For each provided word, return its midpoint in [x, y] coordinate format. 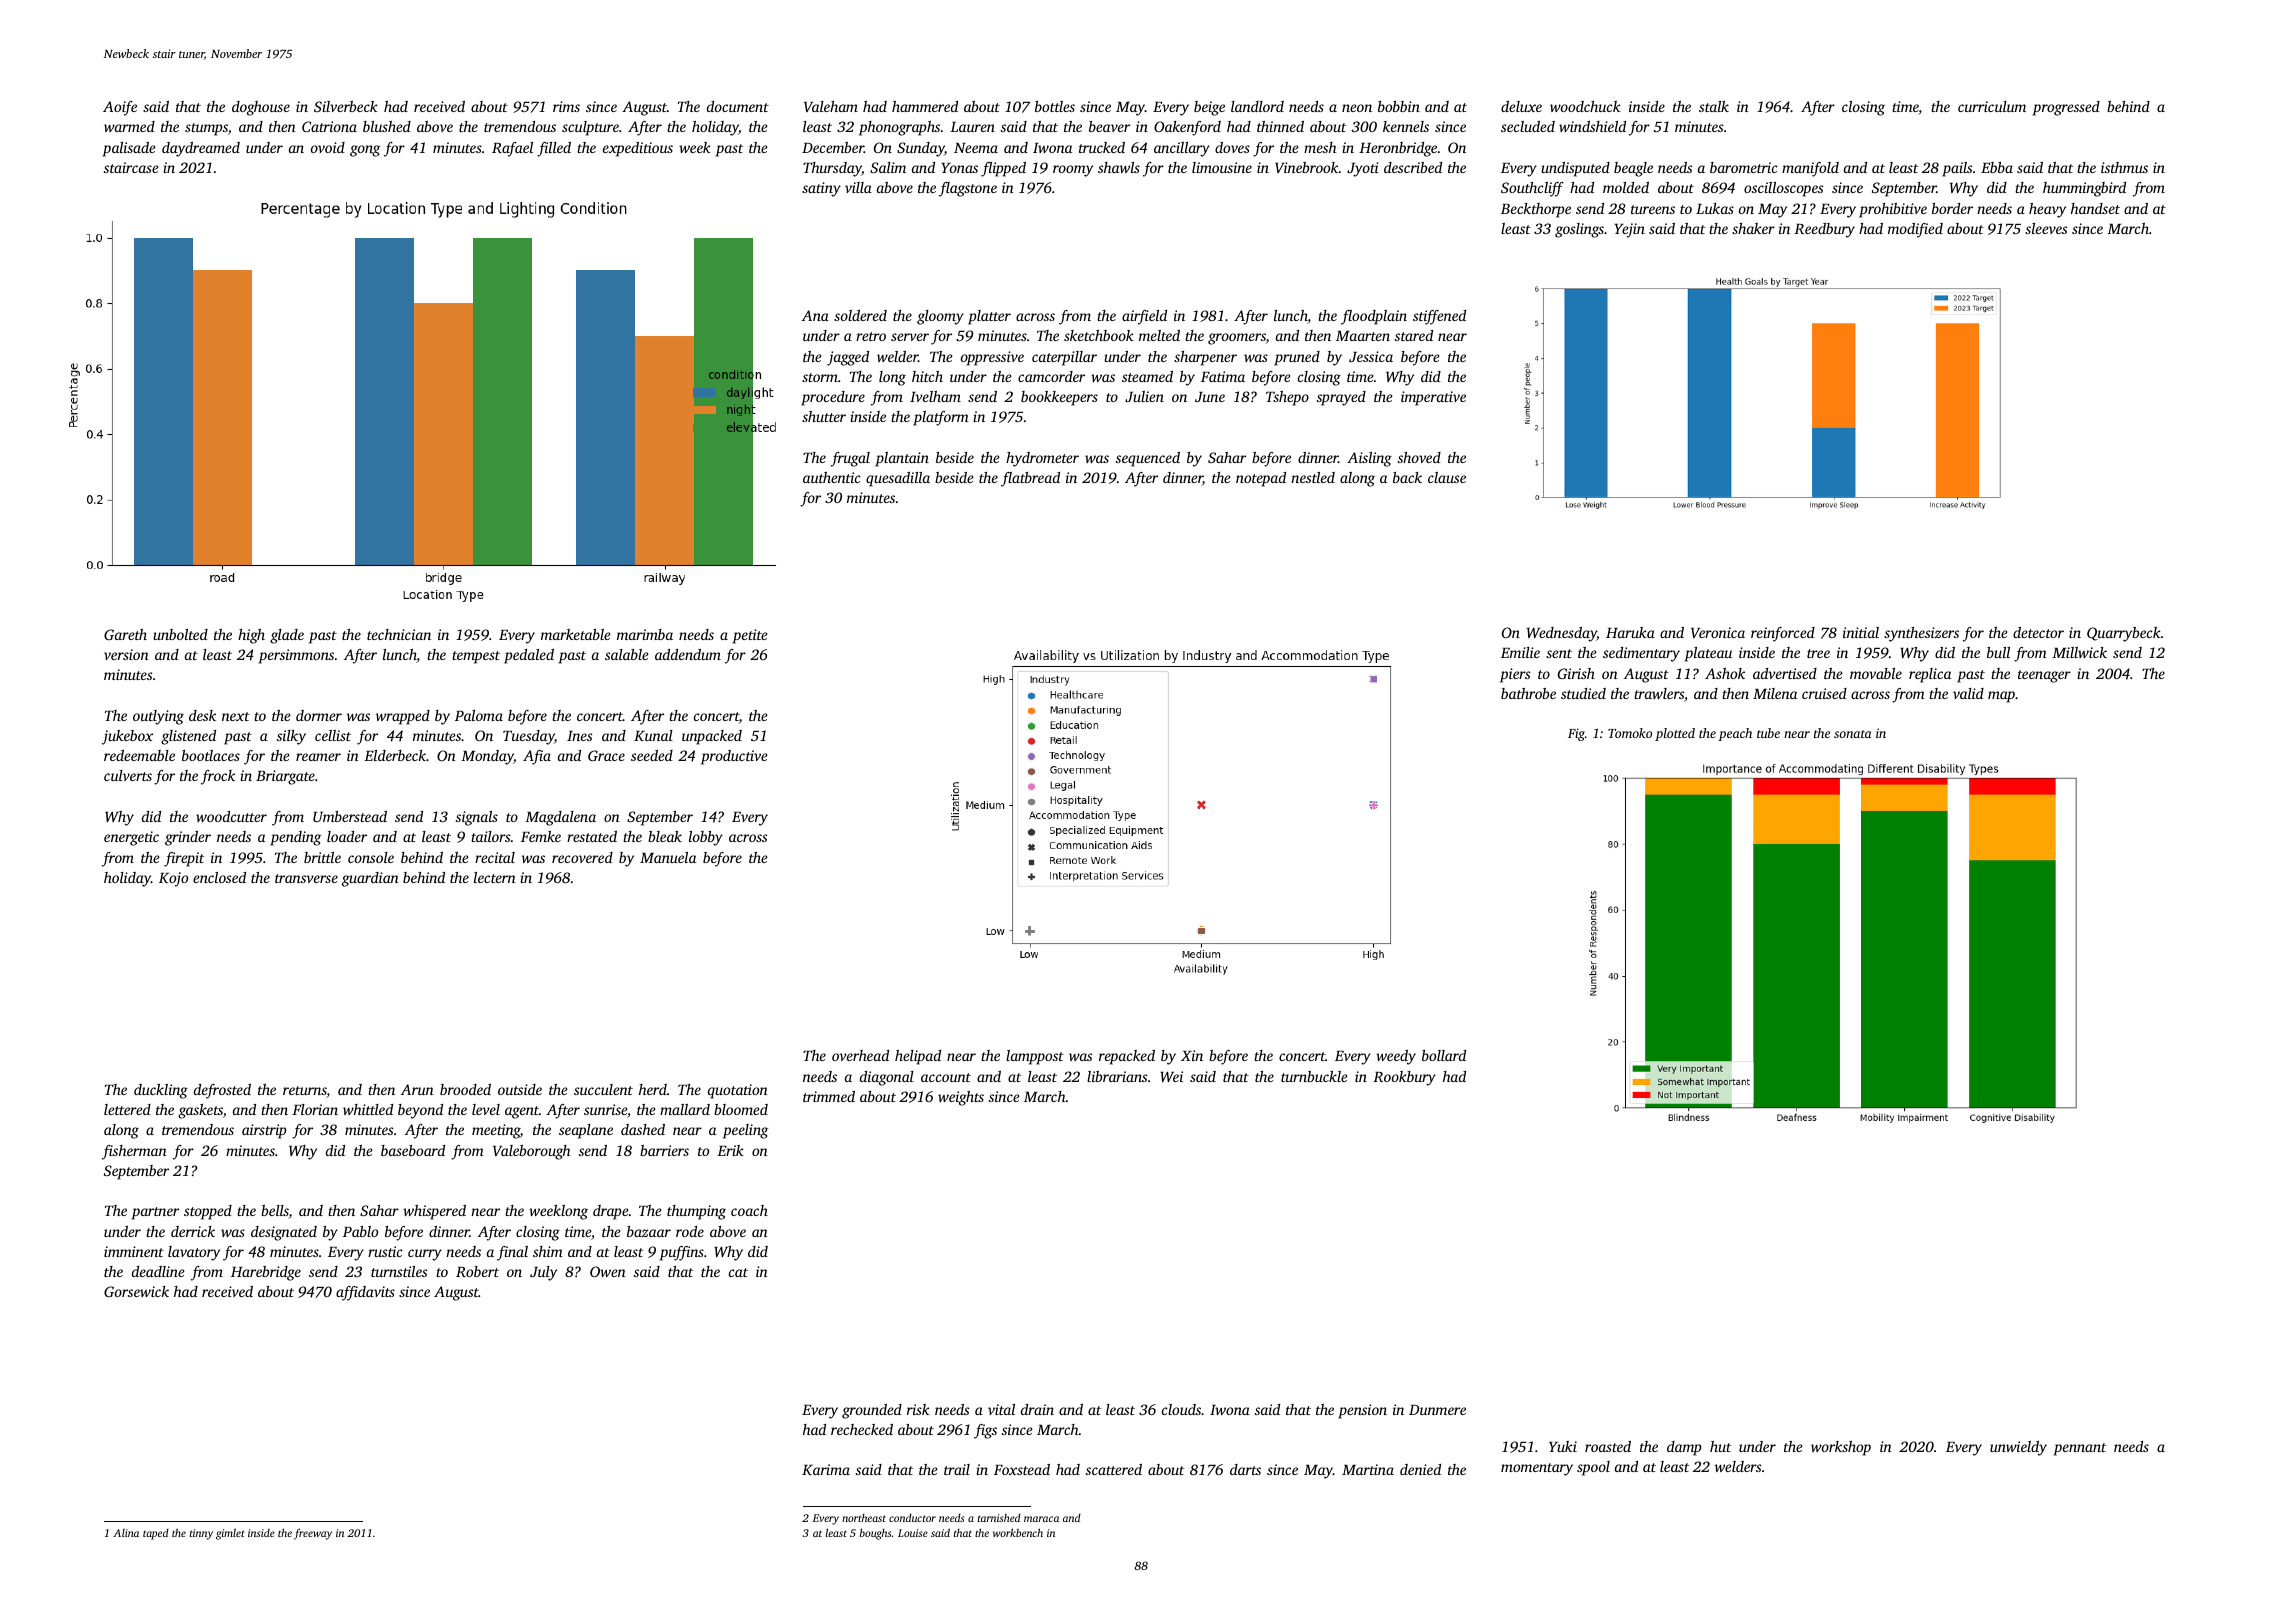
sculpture [590, 128]
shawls [1119, 167]
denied [1420, 1469]
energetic [131, 838]
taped [156, 1534]
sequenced [1148, 459]
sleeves [2046, 228]
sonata [1853, 734]
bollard [1444, 1055]
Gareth [125, 634]
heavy [2047, 210]
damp [1684, 1448]
